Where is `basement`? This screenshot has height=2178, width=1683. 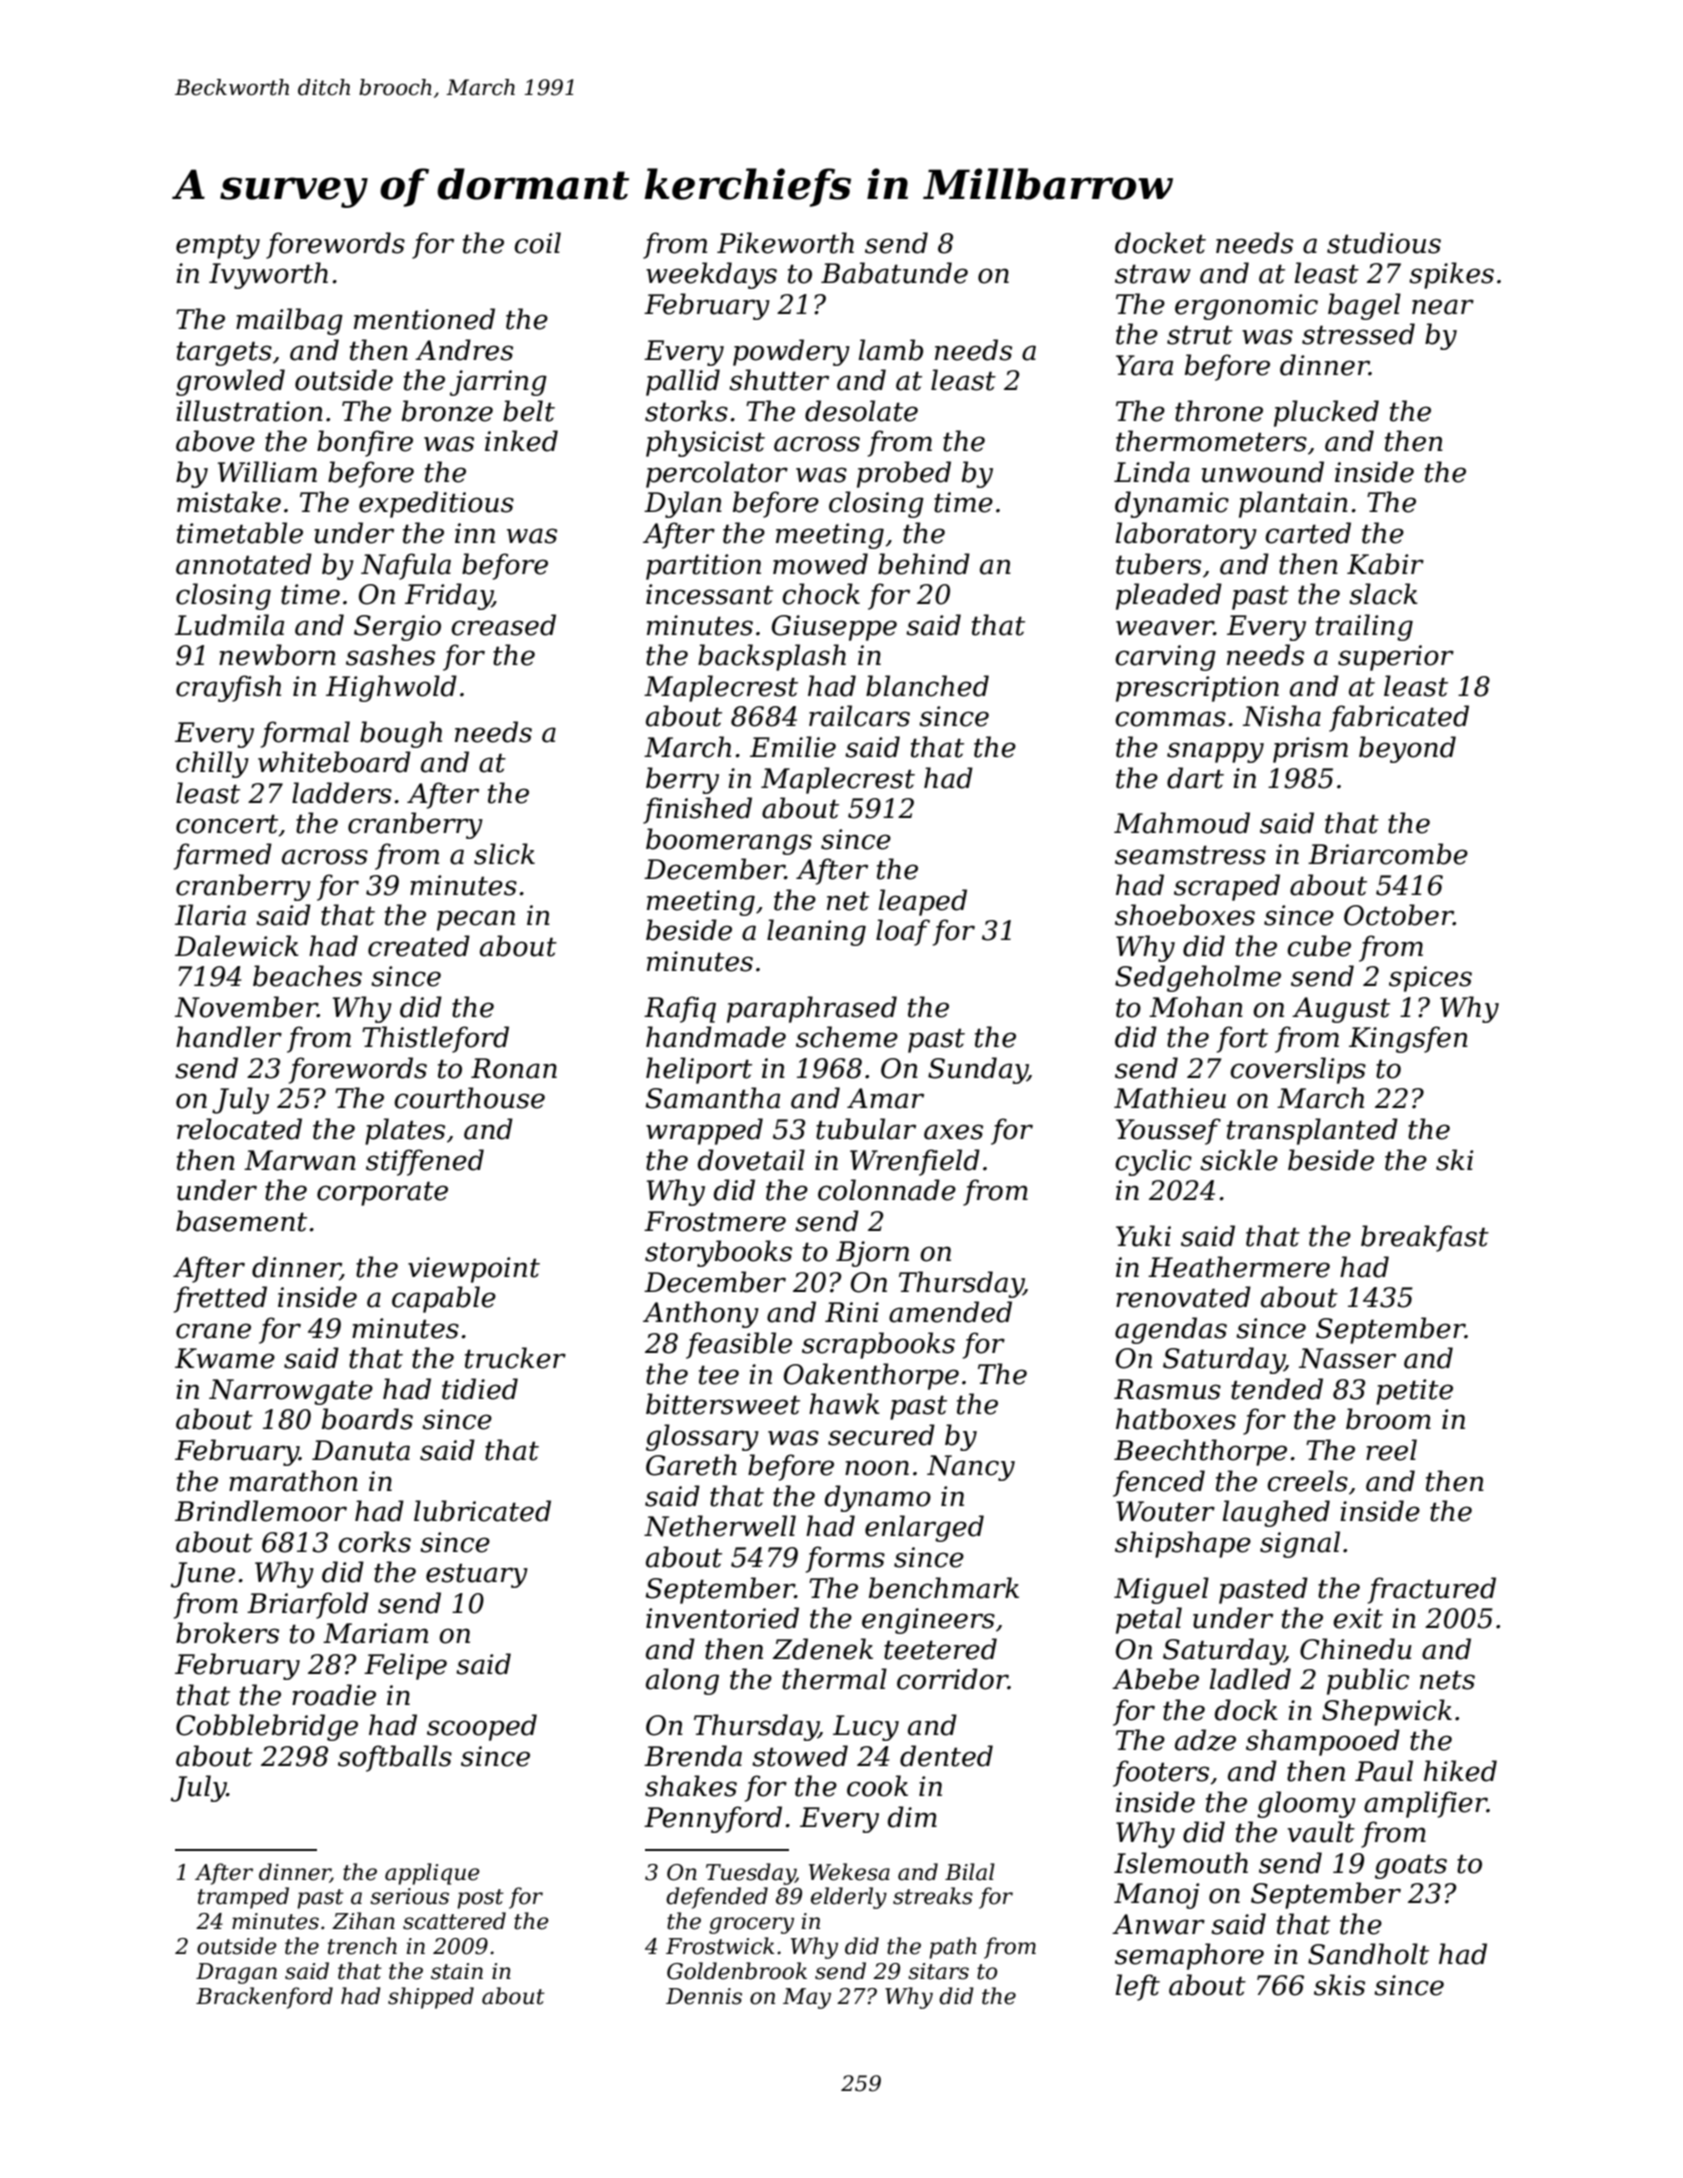
basement is located at coordinates (241, 1221).
